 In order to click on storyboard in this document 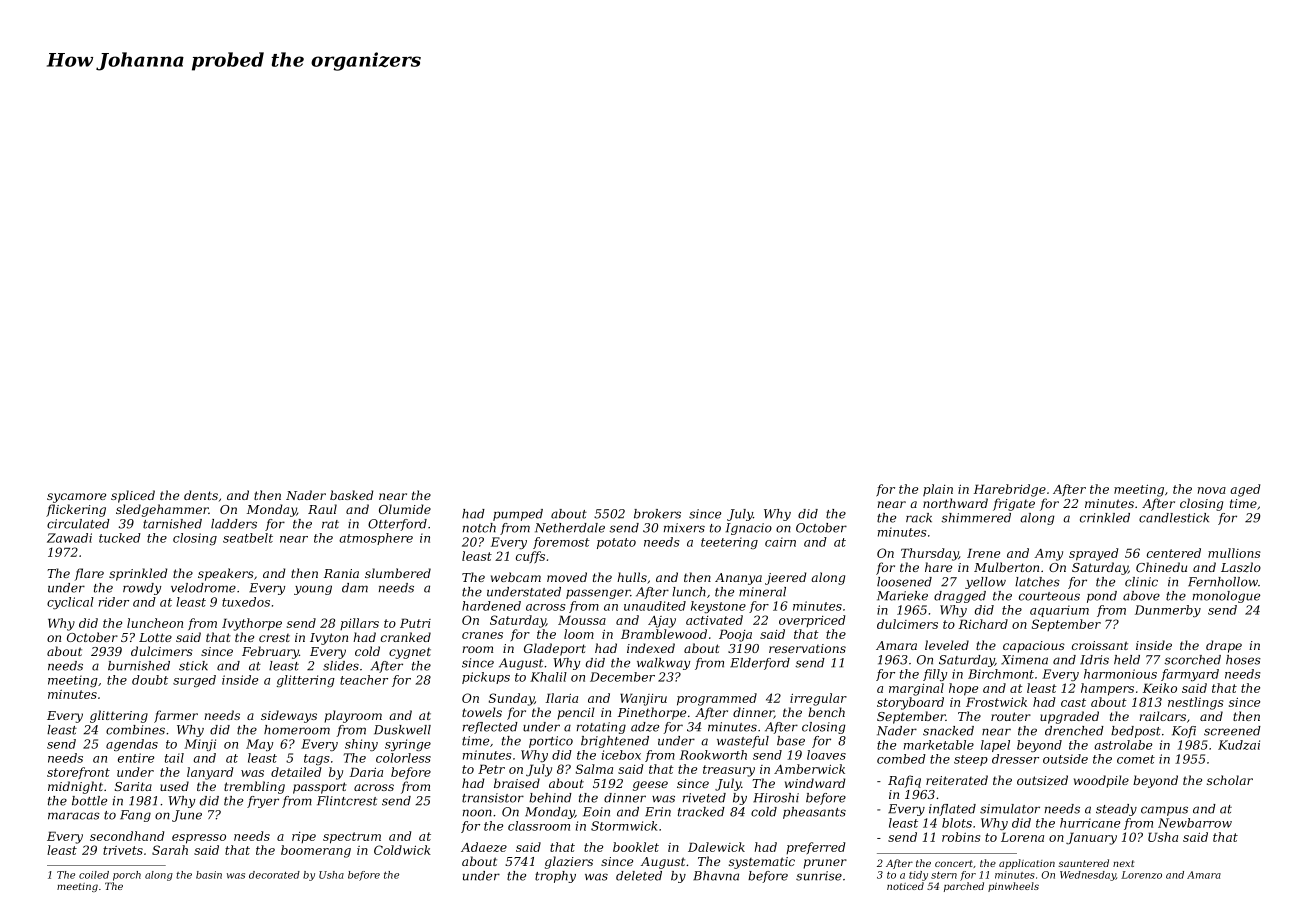, I will do `click(910, 703)`.
